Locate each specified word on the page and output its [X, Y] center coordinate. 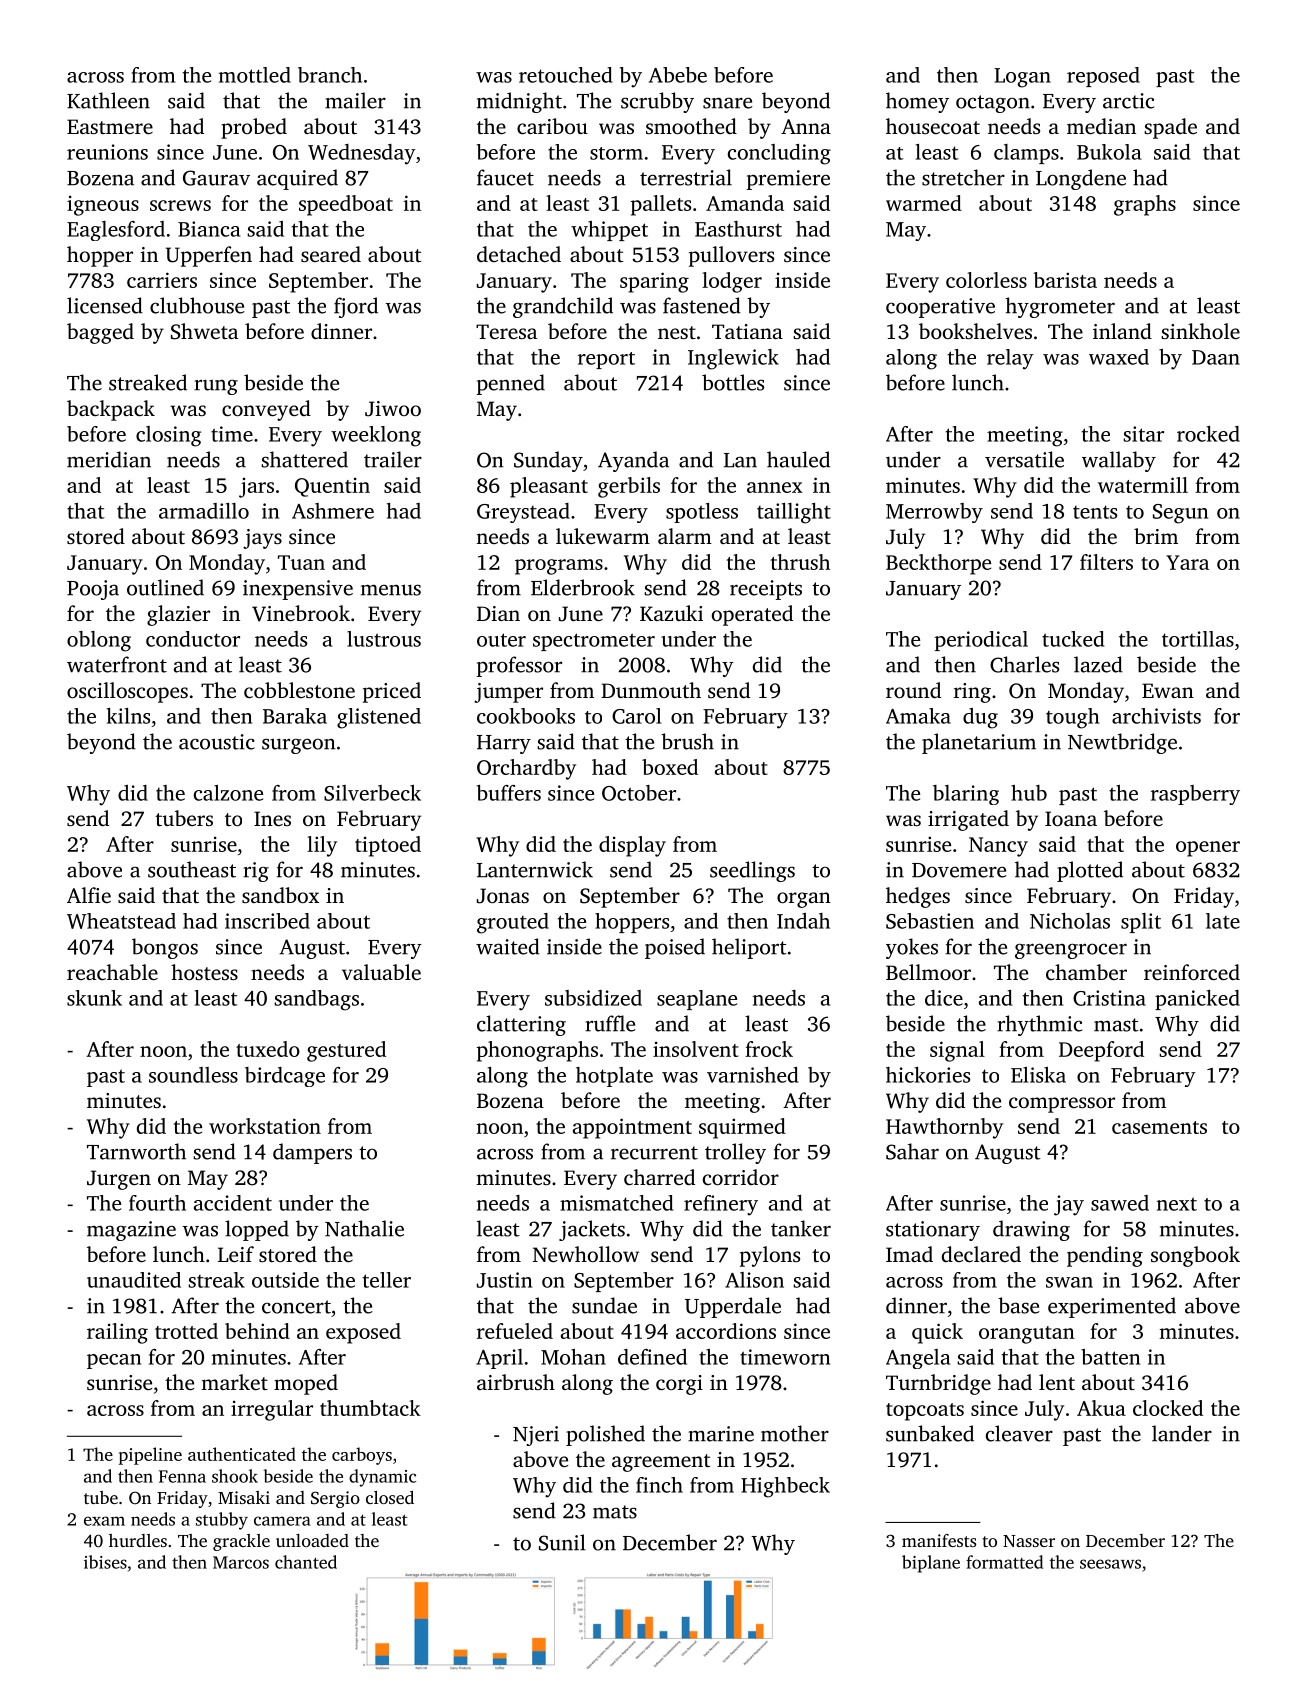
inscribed [267, 921]
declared [981, 1254]
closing [168, 436]
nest [677, 332]
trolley [735, 1153]
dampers [312, 1153]
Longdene [1081, 179]
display [632, 846]
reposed [1103, 77]
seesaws [1110, 1564]
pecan [114, 1361]
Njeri [536, 1436]
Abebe [678, 75]
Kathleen [108, 100]
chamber [1086, 972]
